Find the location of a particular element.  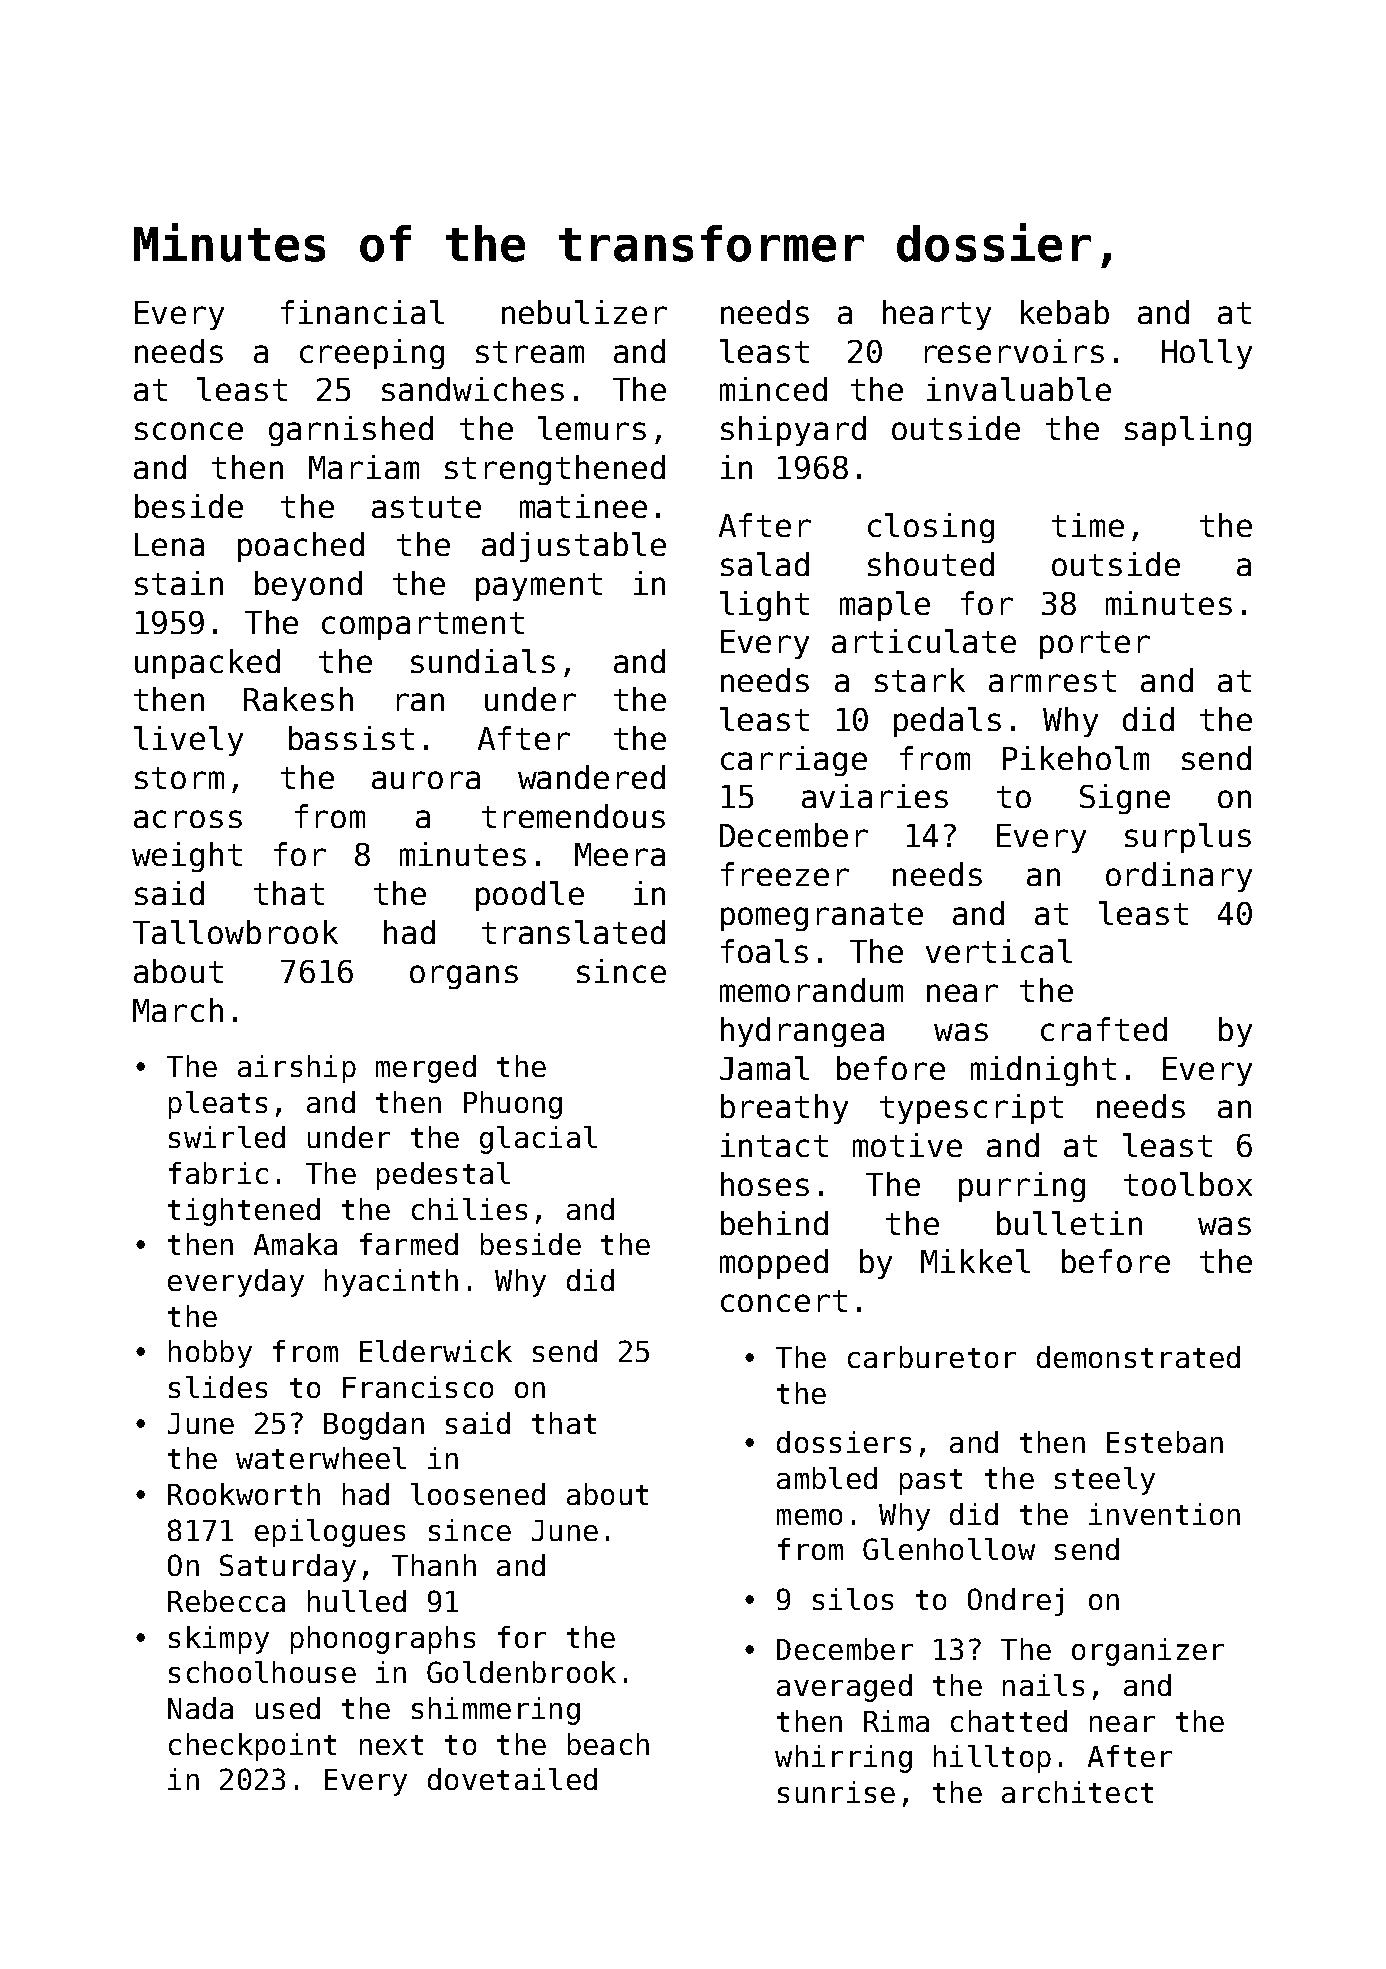

purring is located at coordinates (1022, 1187).
